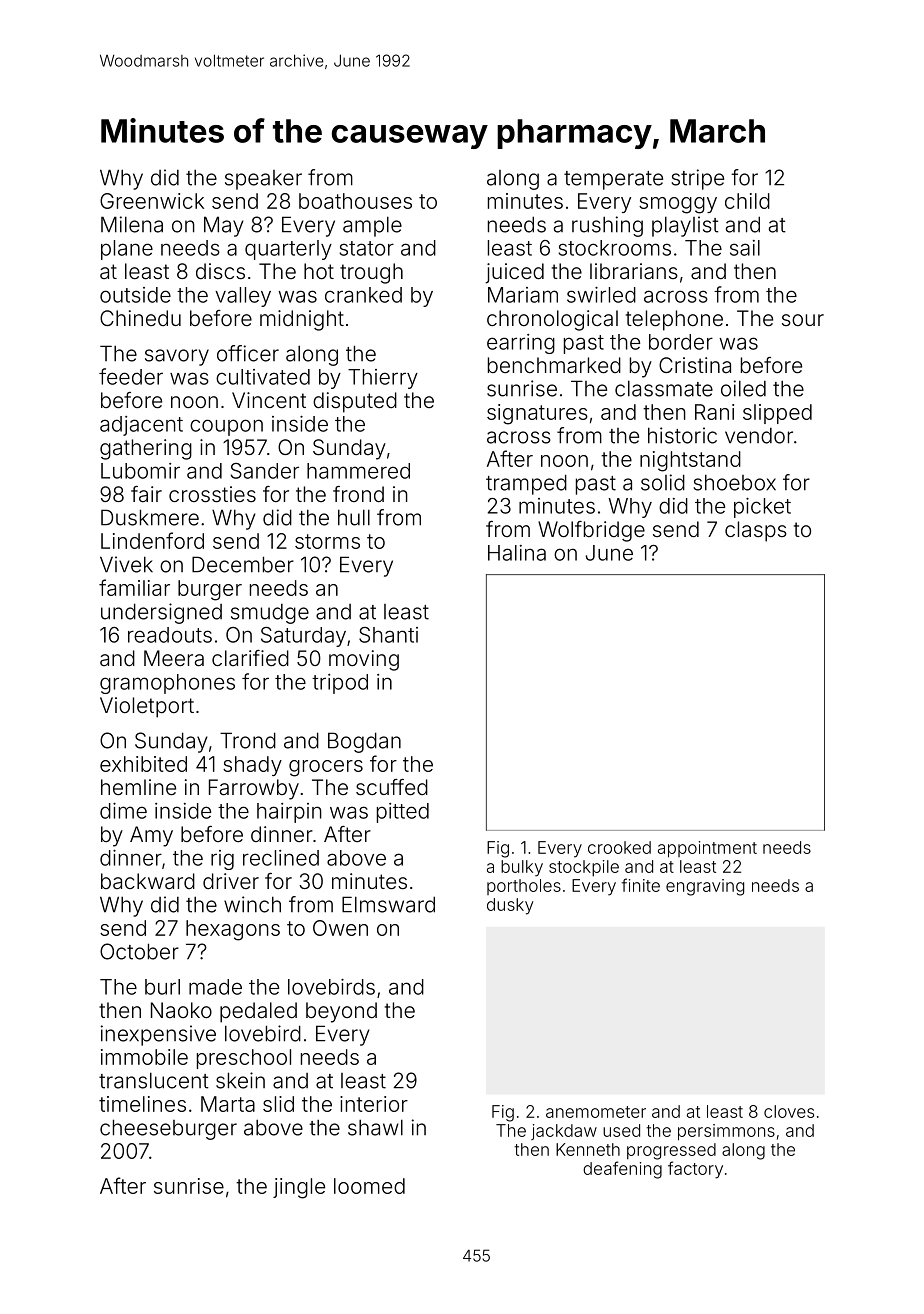  Describe the element at coordinates (170, 635) in the screenshot. I see `readouts` at that location.
